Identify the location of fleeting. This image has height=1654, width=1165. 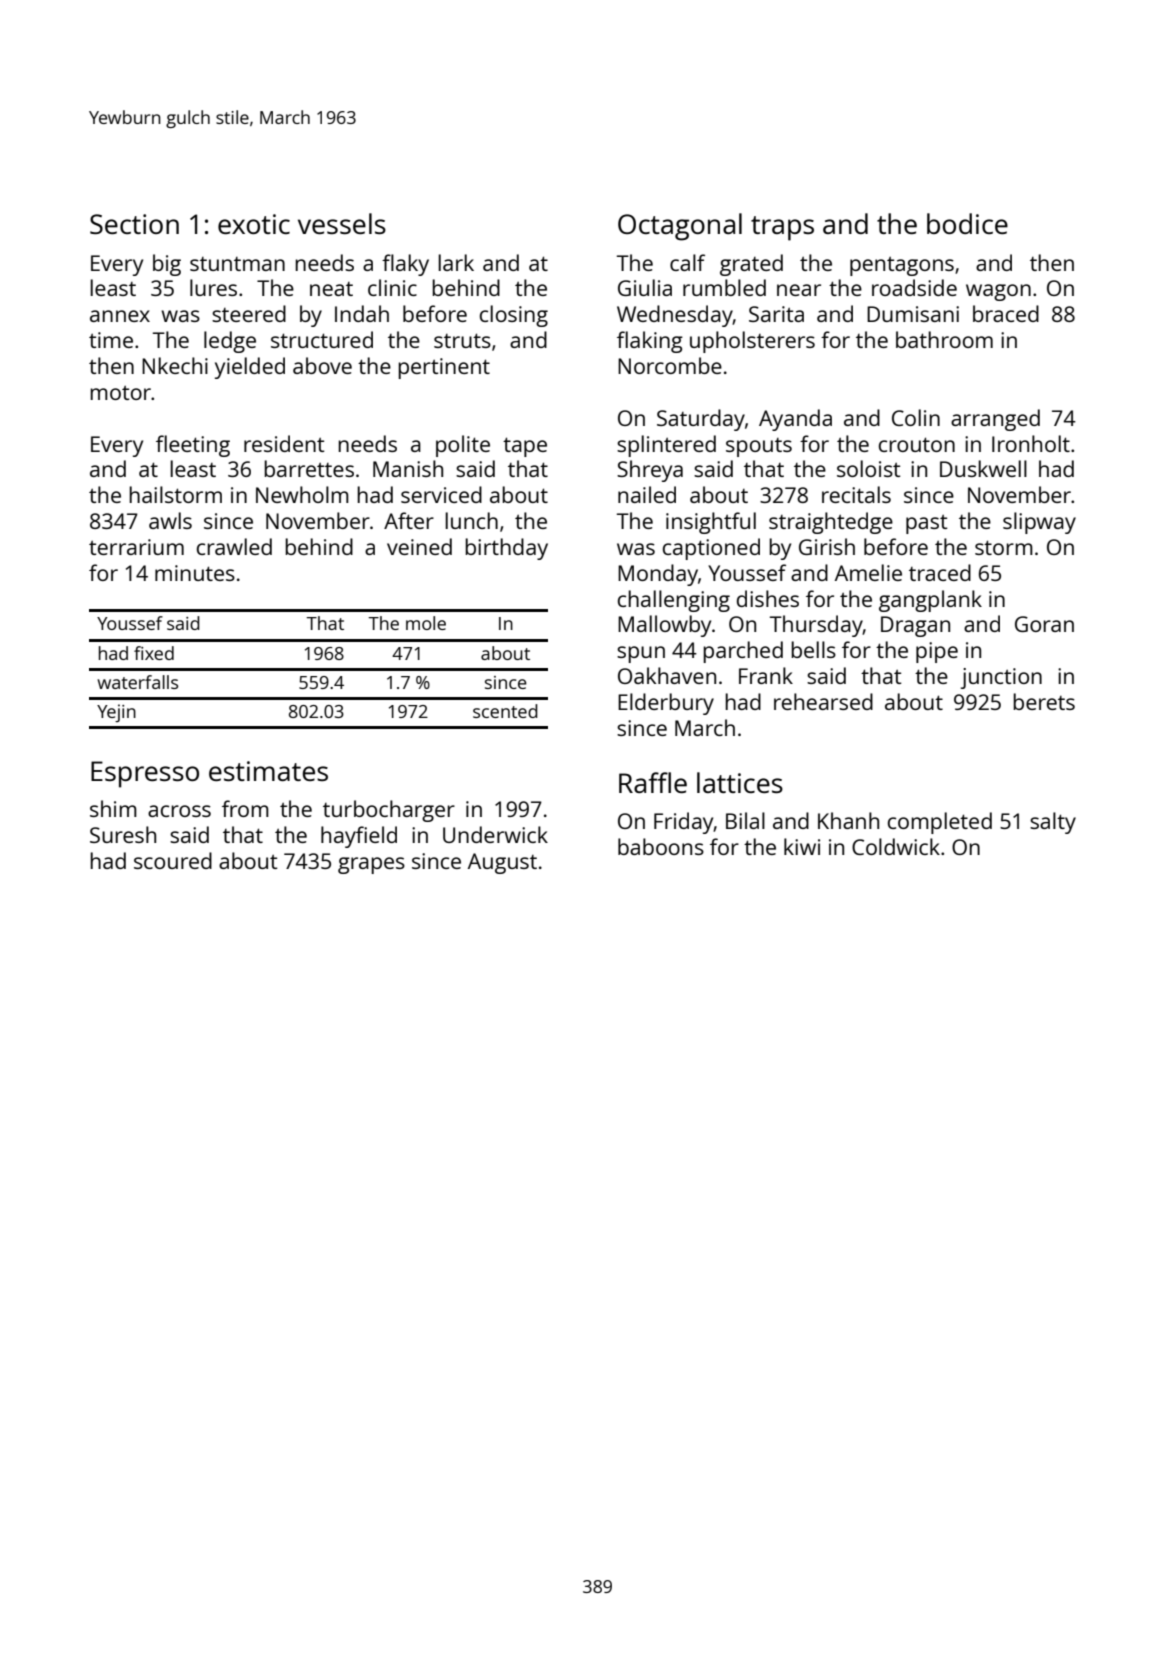
(193, 446).
